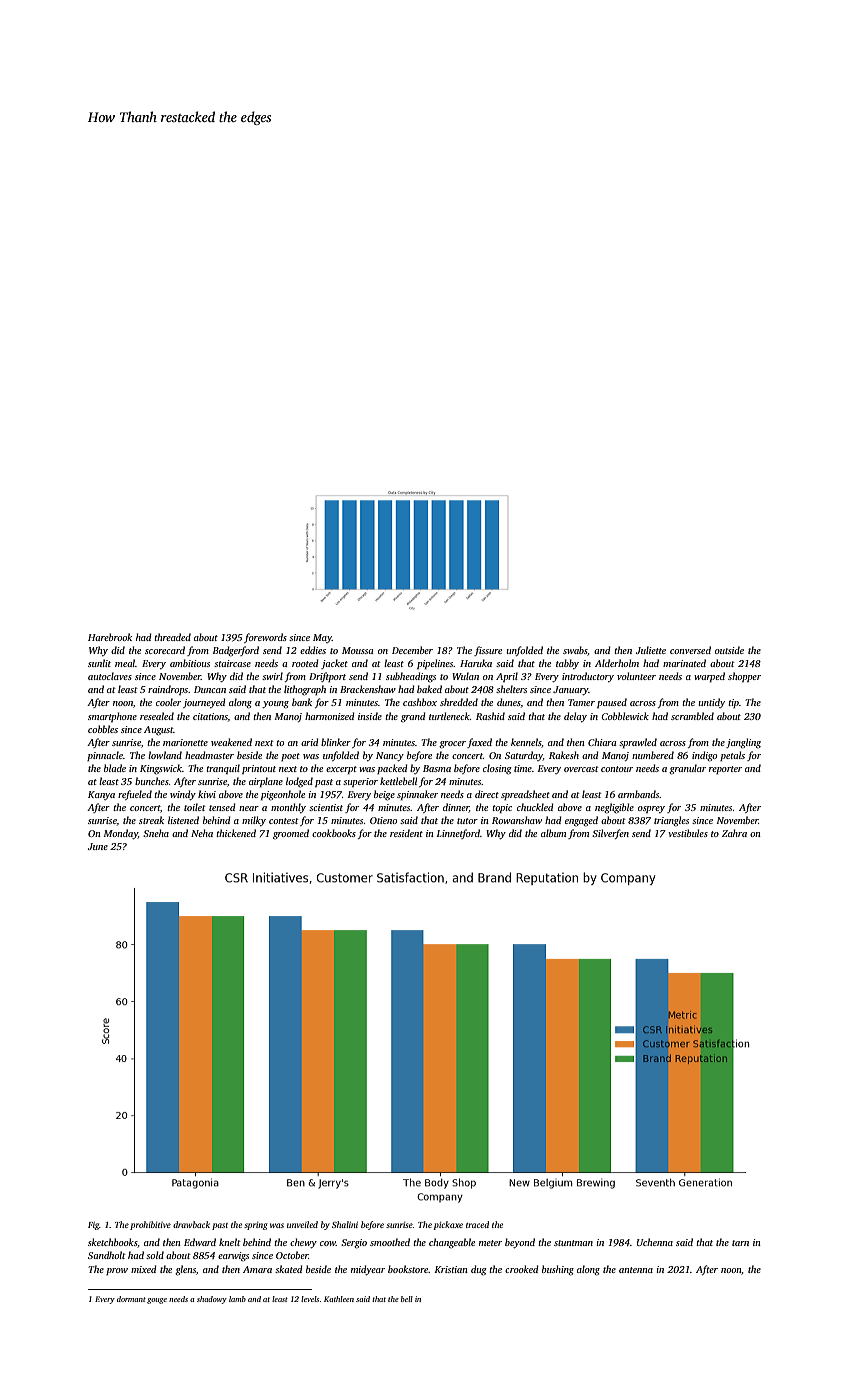  Describe the element at coordinates (257, 1269) in the screenshot. I see `Amara` at that location.
